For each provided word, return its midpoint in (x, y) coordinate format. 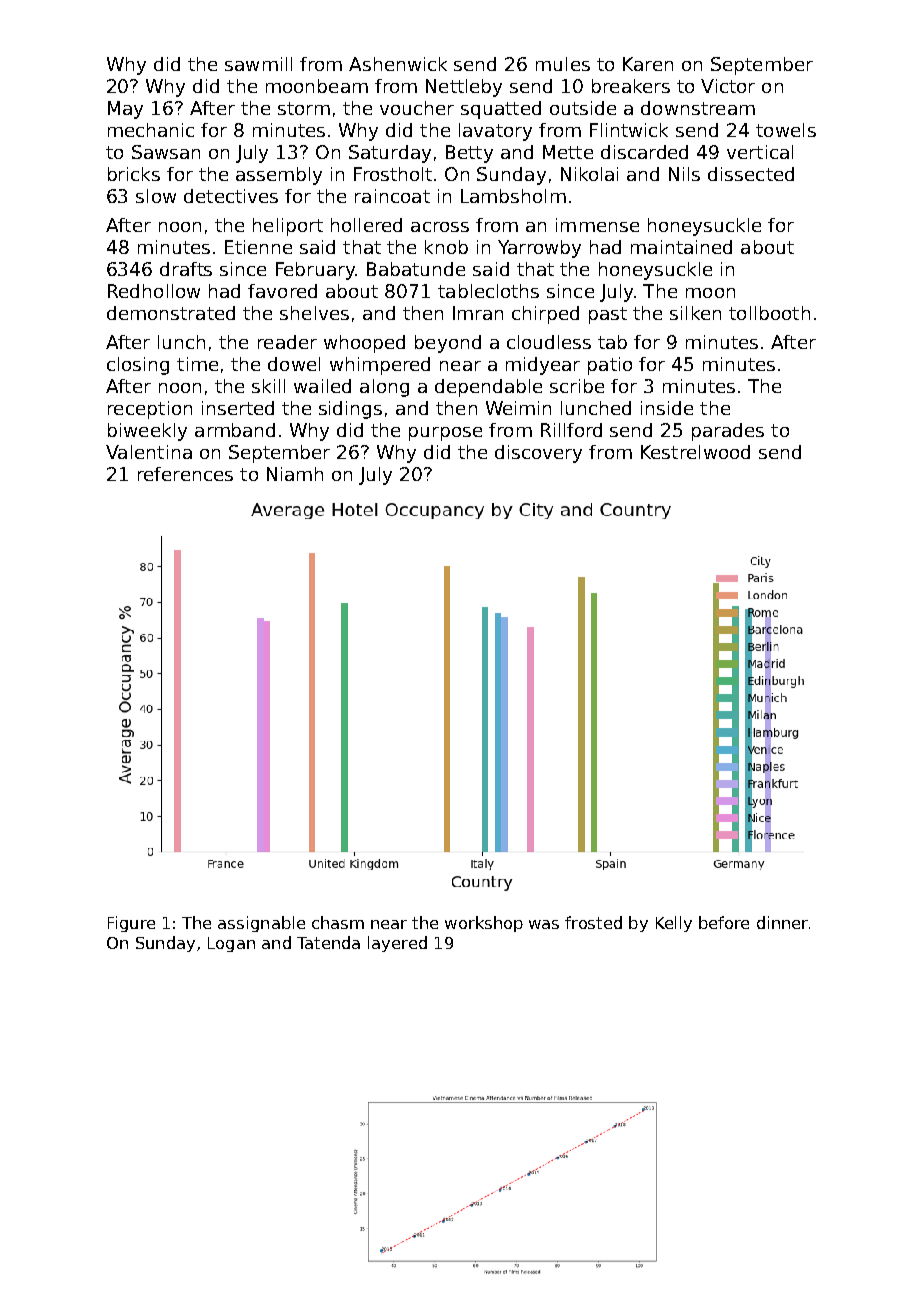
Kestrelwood (695, 452)
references (185, 474)
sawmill (258, 64)
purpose (445, 434)
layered (397, 944)
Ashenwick (398, 64)
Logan (231, 944)
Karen (648, 64)
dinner (782, 922)
